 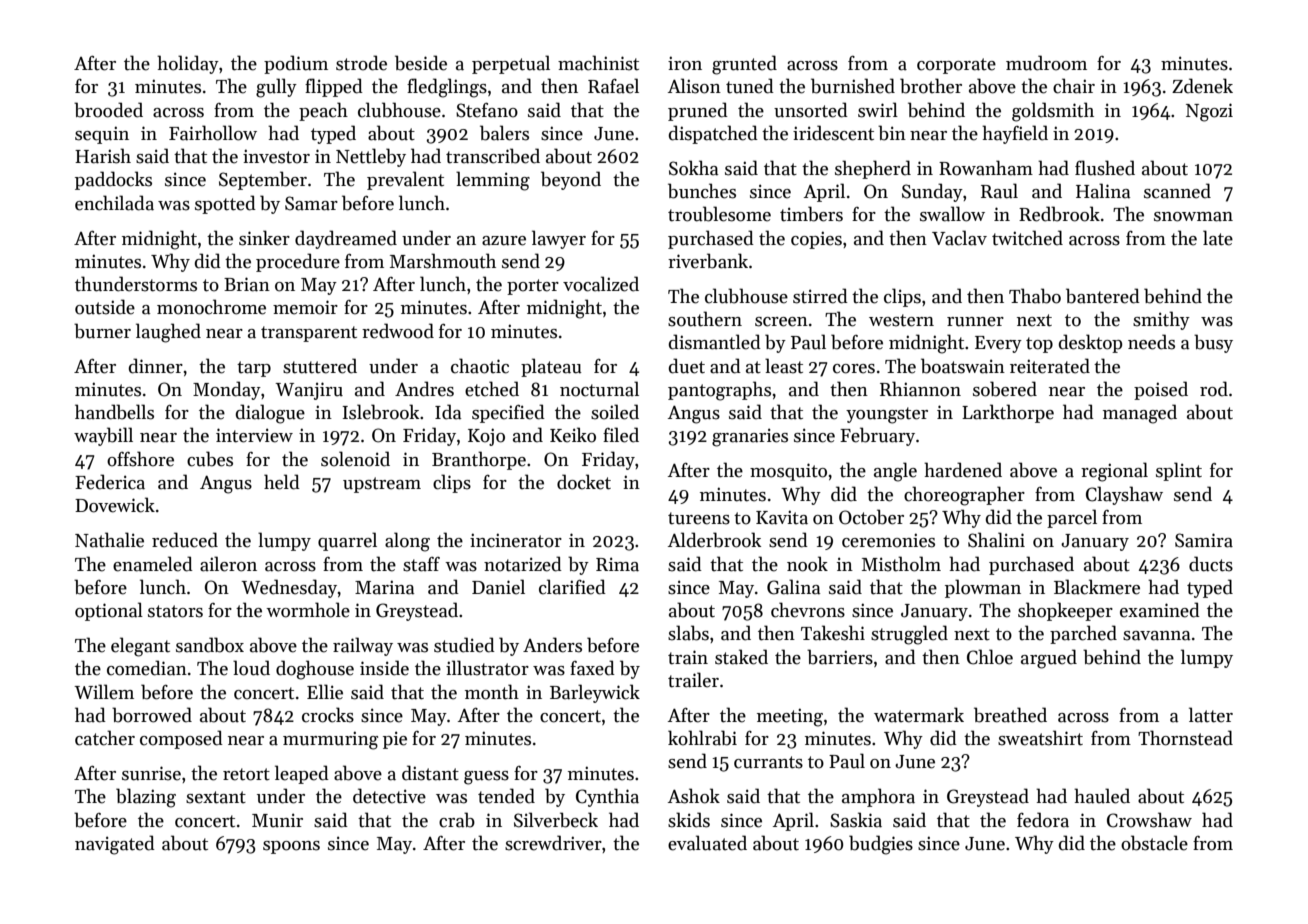 What do you see at coordinates (328, 715) in the screenshot?
I see `crocks` at bounding box center [328, 715].
